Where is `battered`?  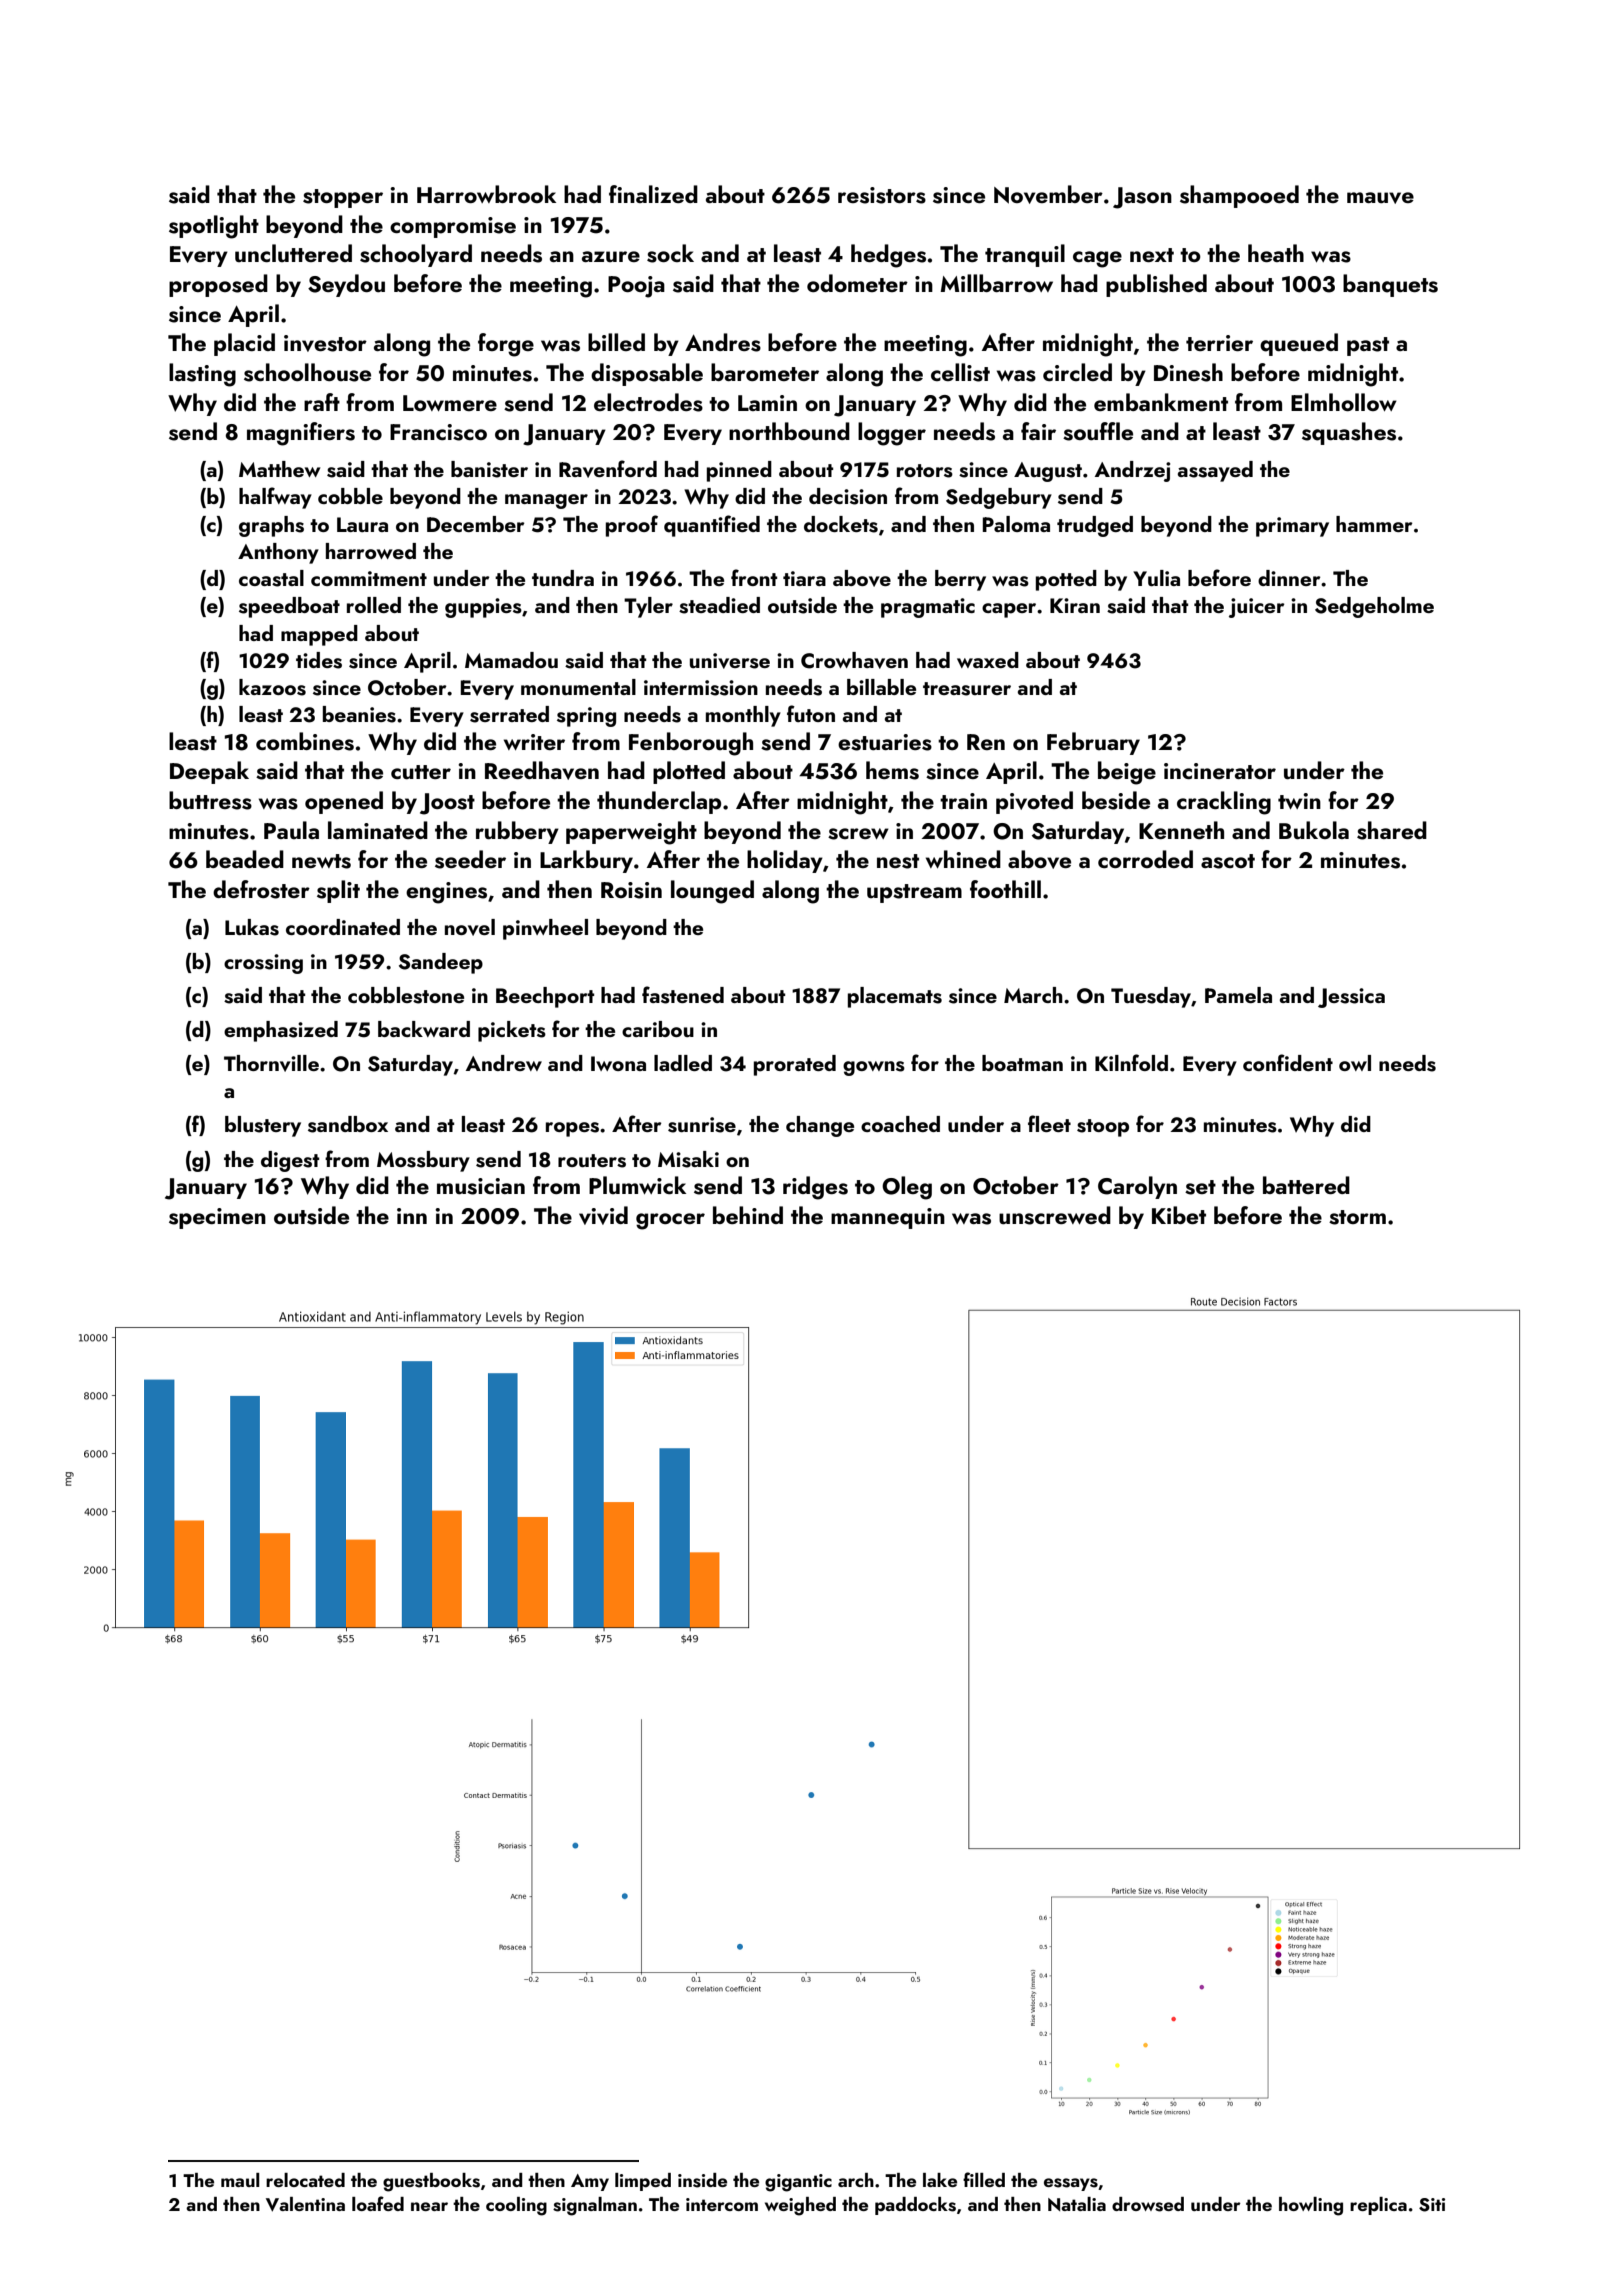 battered is located at coordinates (1306, 1185).
